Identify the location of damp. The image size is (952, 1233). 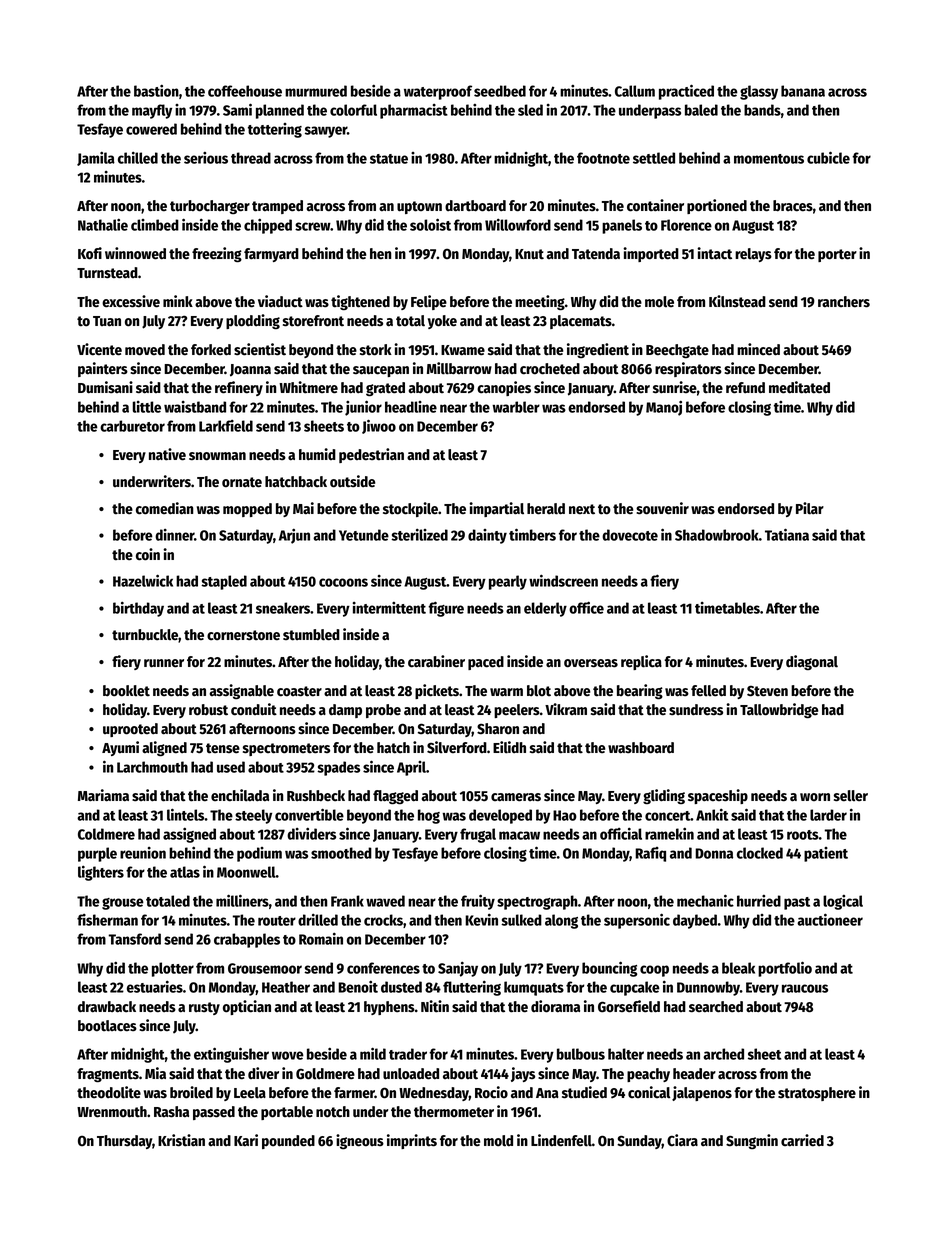
(345, 711).
